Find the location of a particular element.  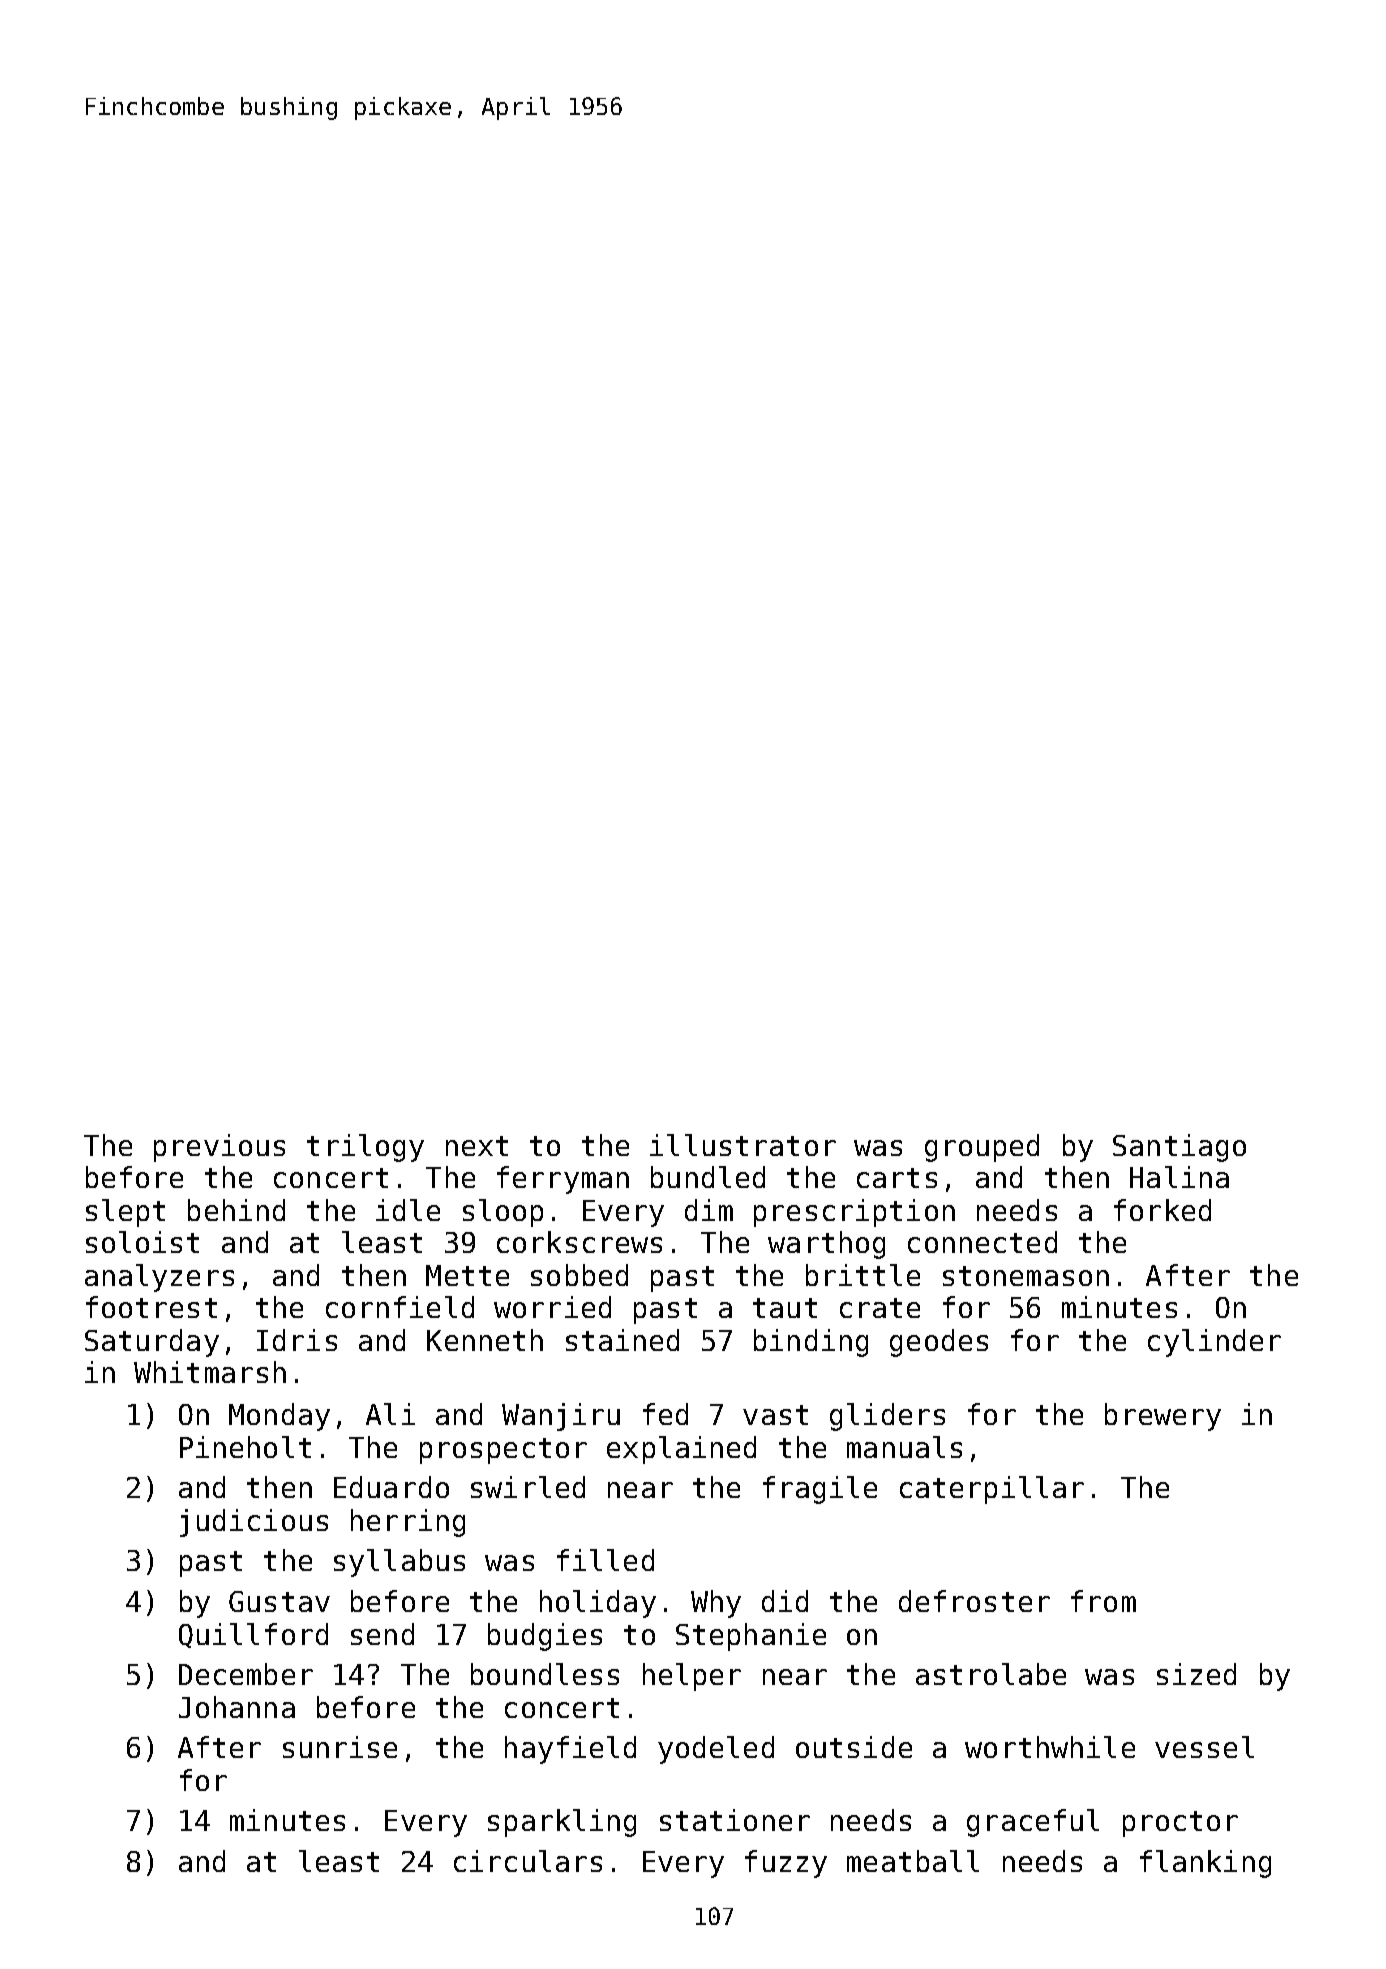

Idris is located at coordinates (297, 1340).
